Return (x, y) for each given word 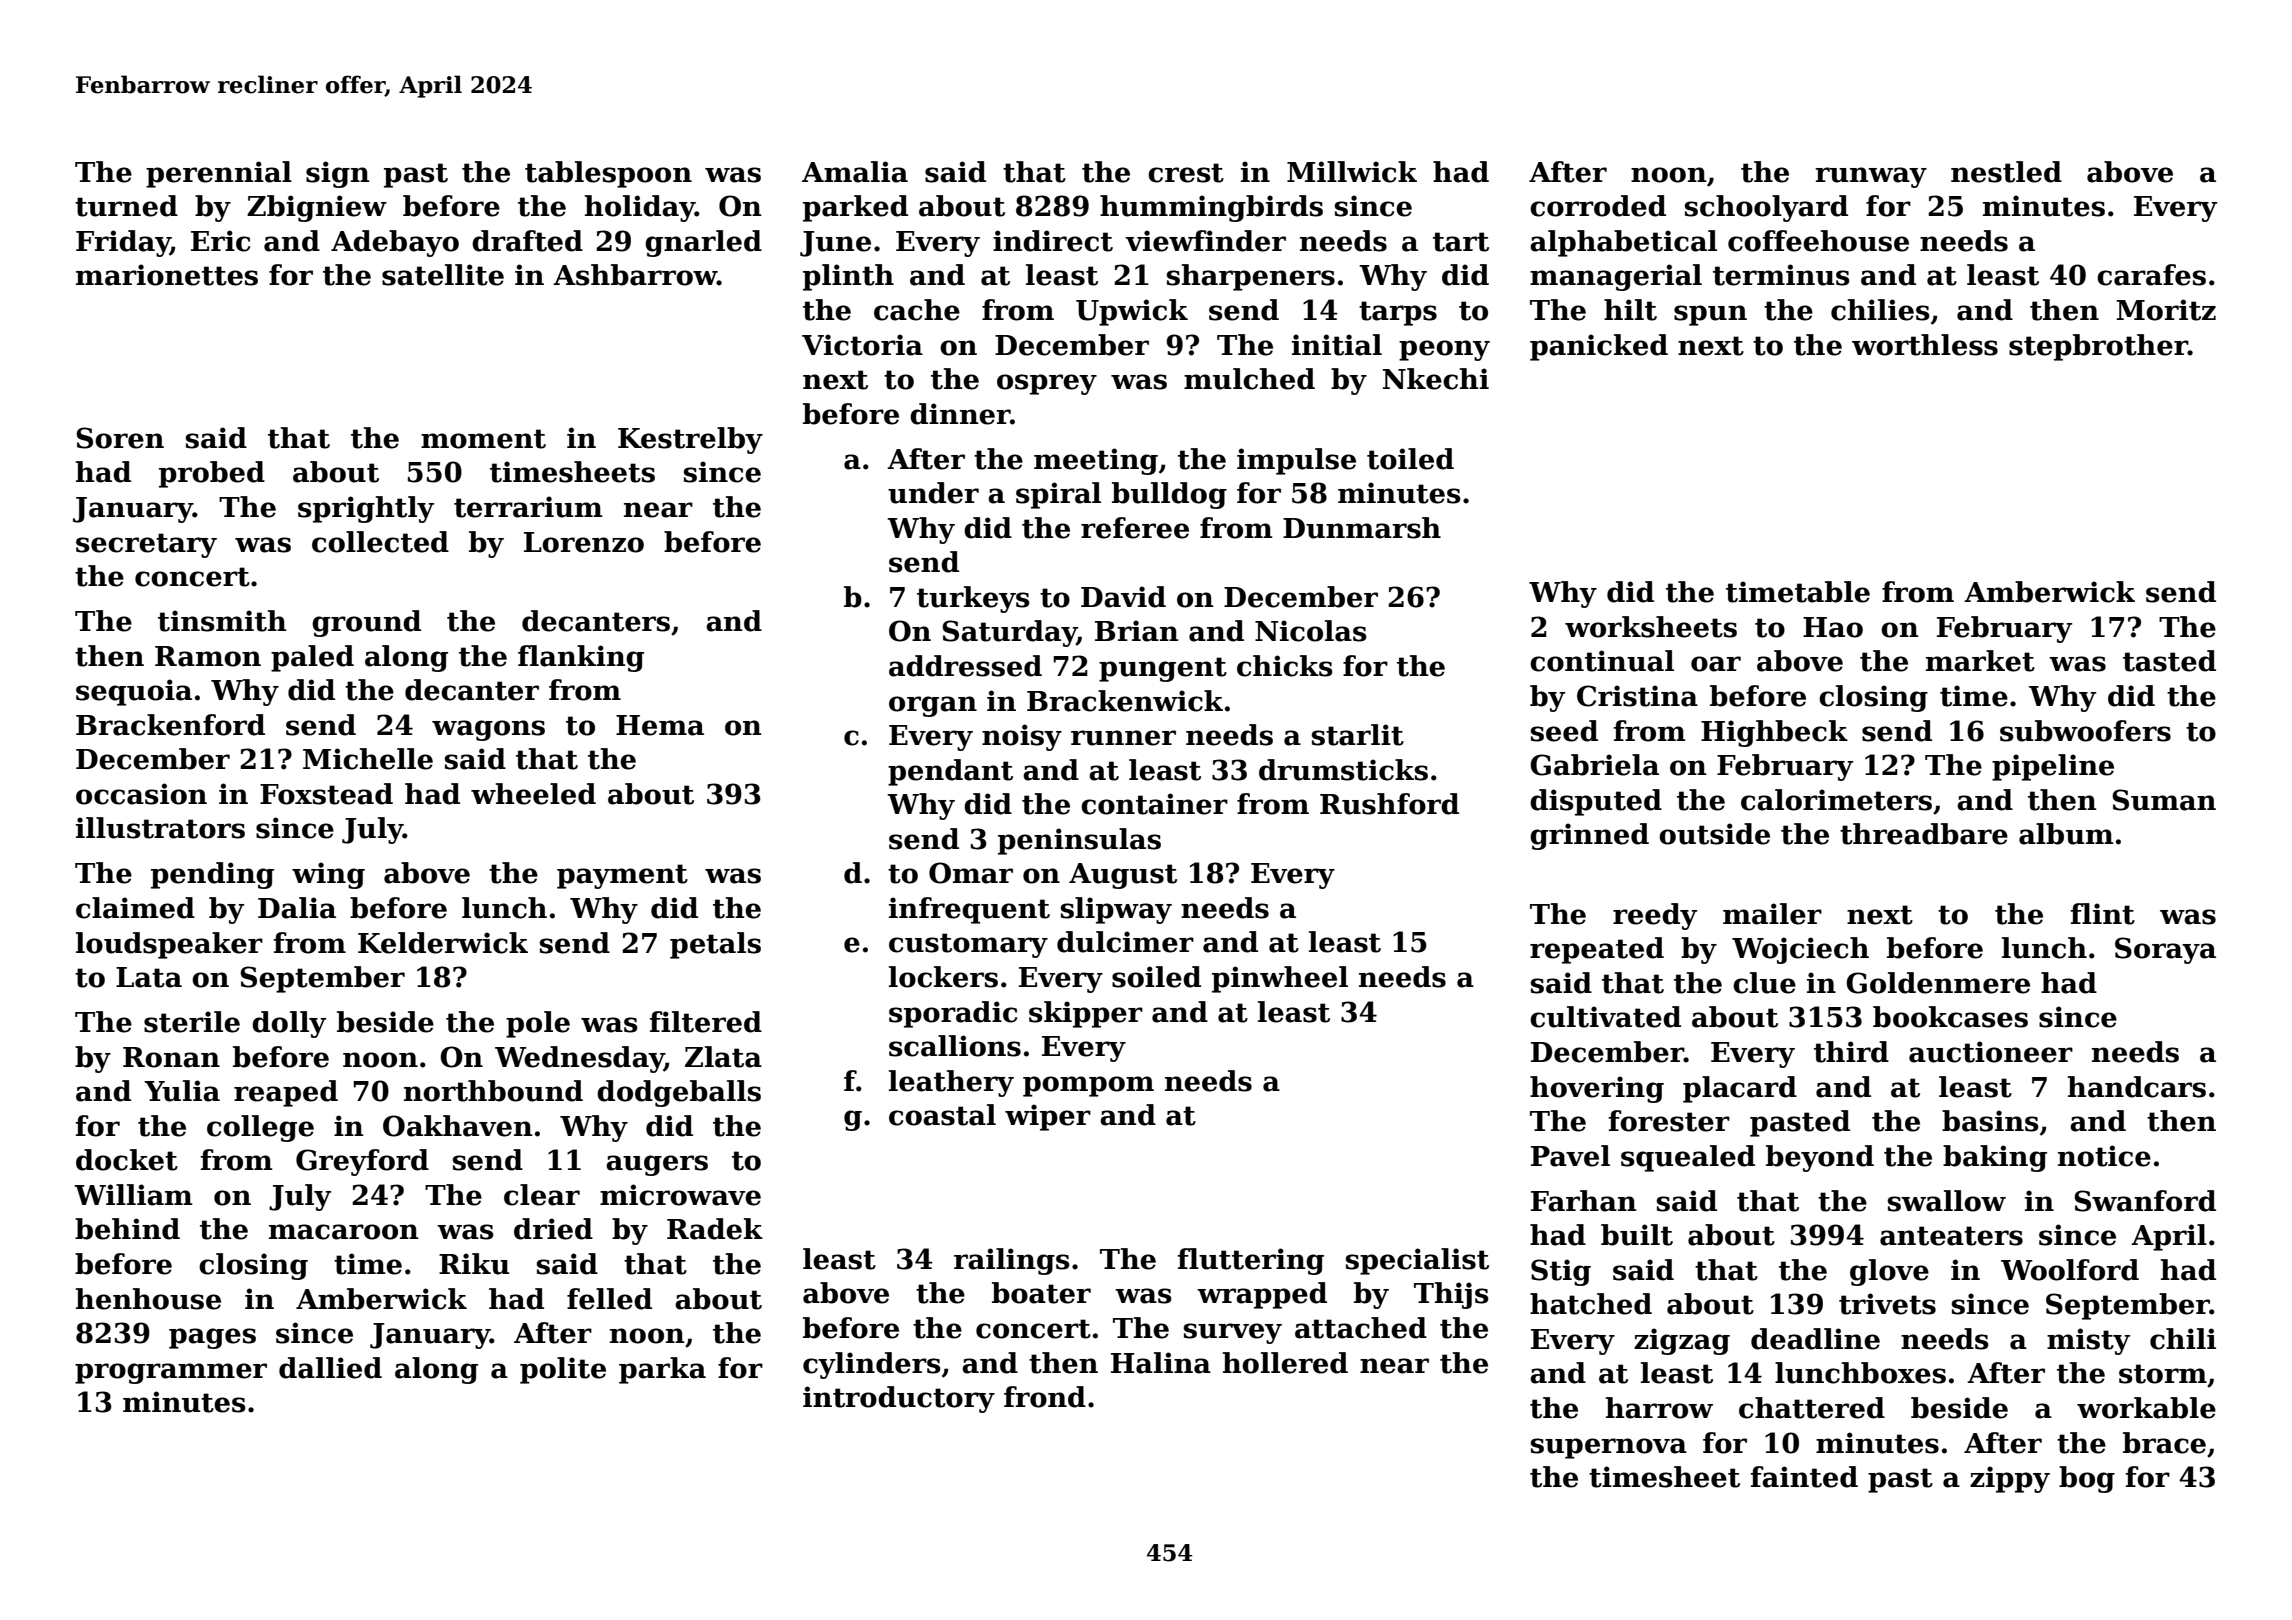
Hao (1833, 627)
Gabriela (1594, 765)
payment (622, 876)
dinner (960, 414)
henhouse (148, 1299)
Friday (123, 243)
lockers (943, 977)
